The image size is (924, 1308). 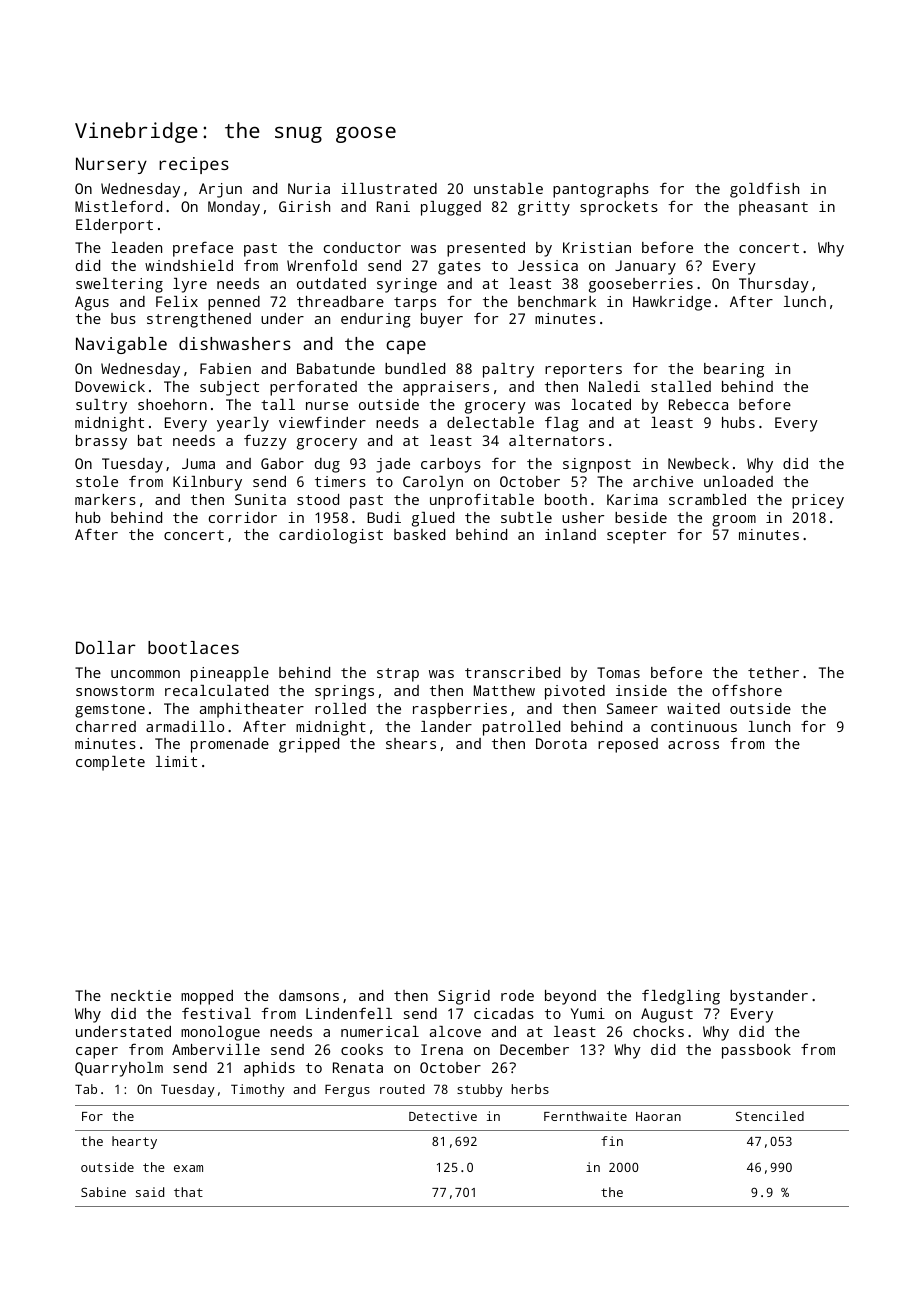 What do you see at coordinates (738, 422) in the image?
I see `hubs` at bounding box center [738, 422].
